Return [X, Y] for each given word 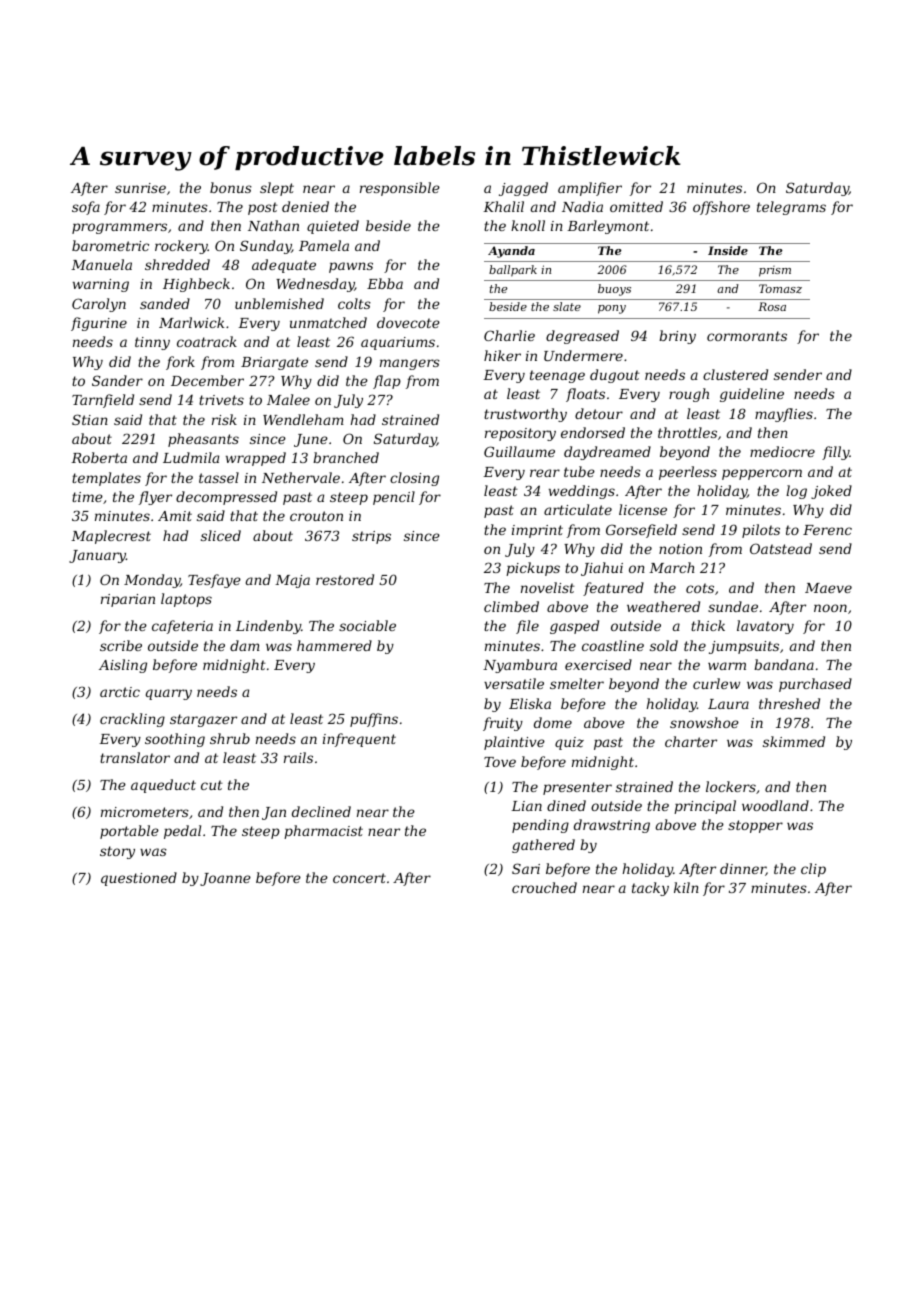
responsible [400, 189]
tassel [219, 477]
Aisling [123, 666]
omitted [636, 206]
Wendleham [303, 419]
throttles [687, 432]
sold [664, 645]
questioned [139, 879]
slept [277, 189]
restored [345, 579]
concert [359, 878]
